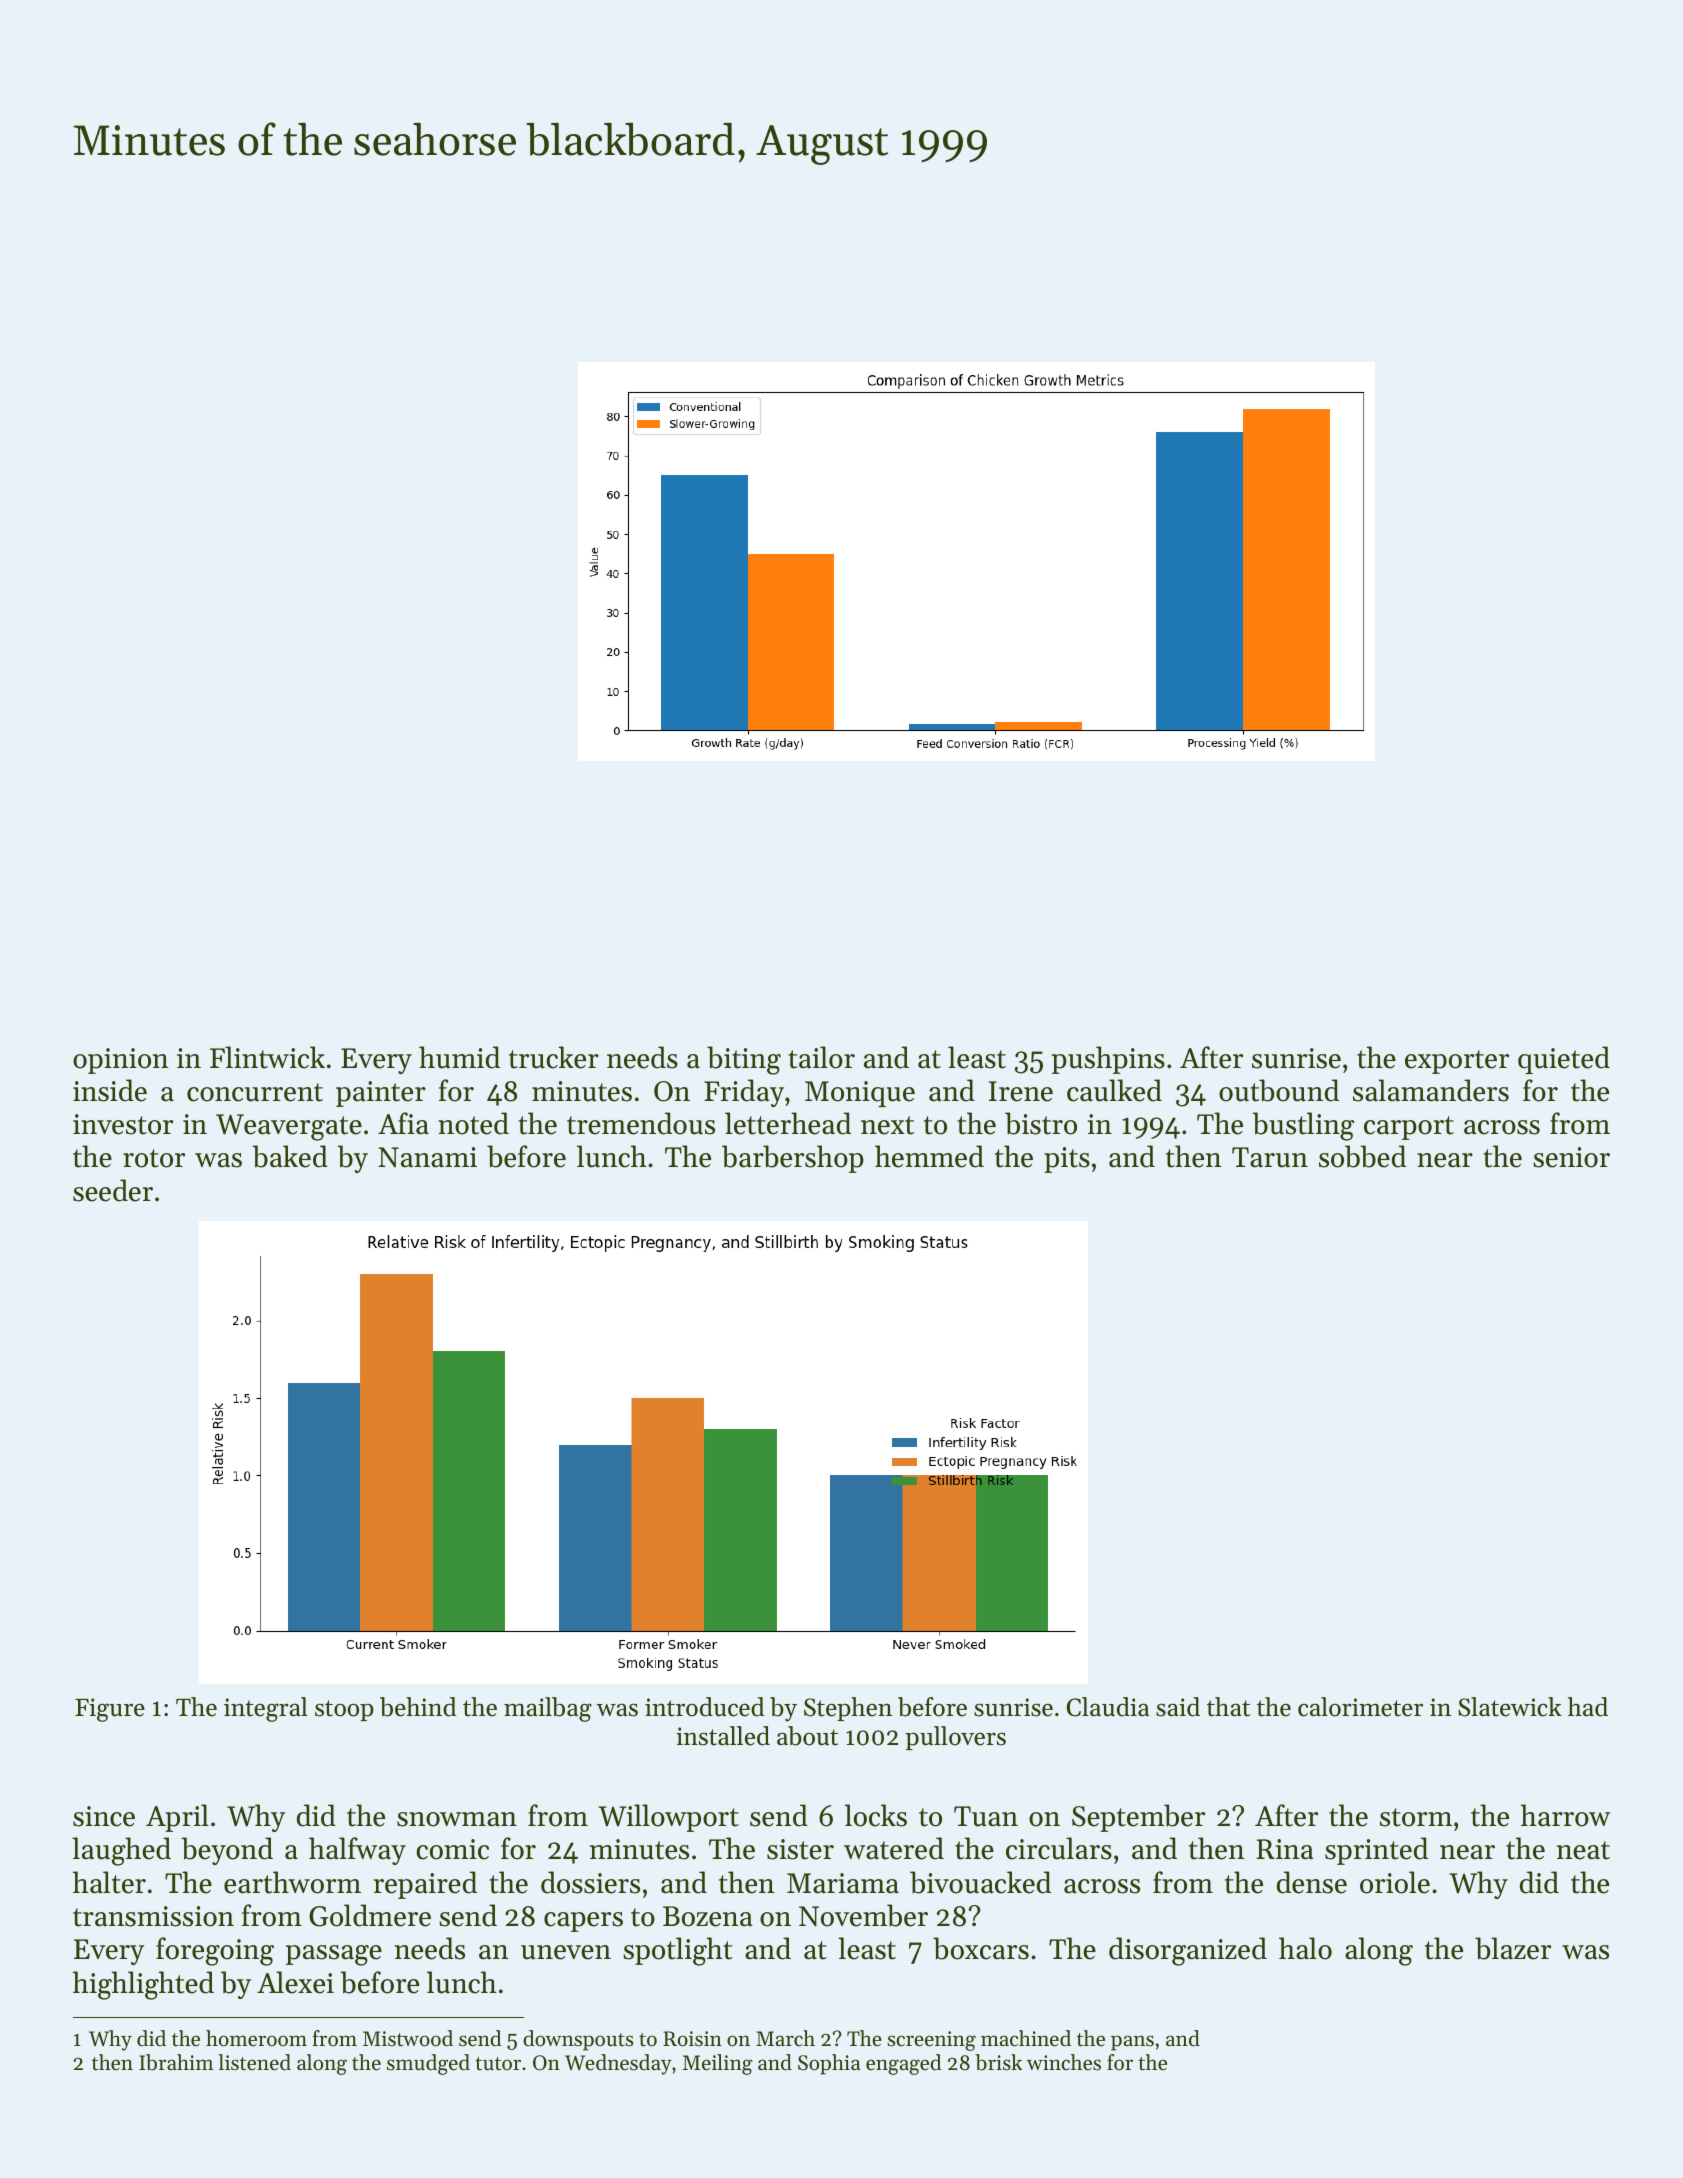 The width and height of the screenshot is (1683, 2178). I want to click on Stephen, so click(848, 1709).
